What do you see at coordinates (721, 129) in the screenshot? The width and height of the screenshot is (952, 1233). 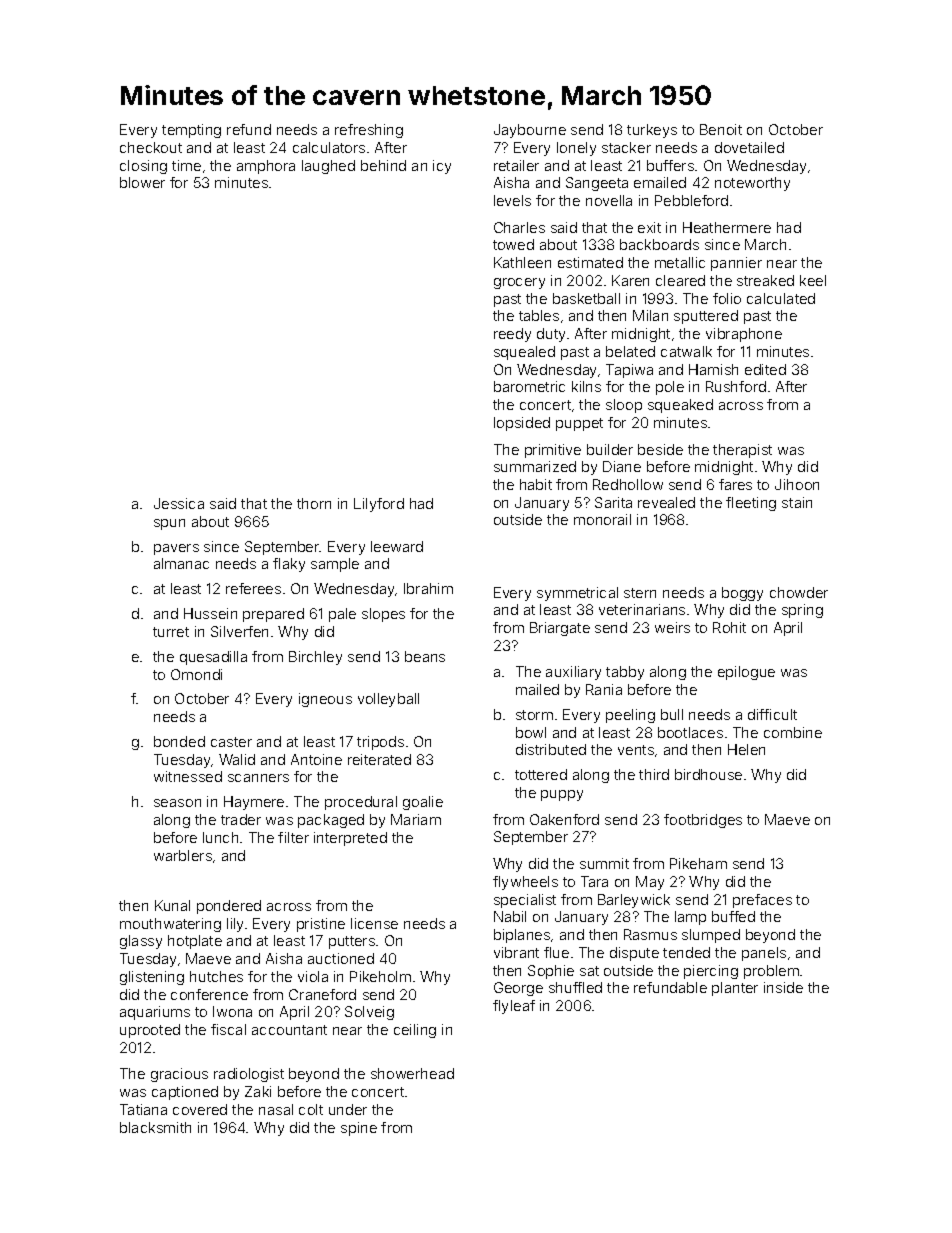 I see `Benoit` at bounding box center [721, 129].
